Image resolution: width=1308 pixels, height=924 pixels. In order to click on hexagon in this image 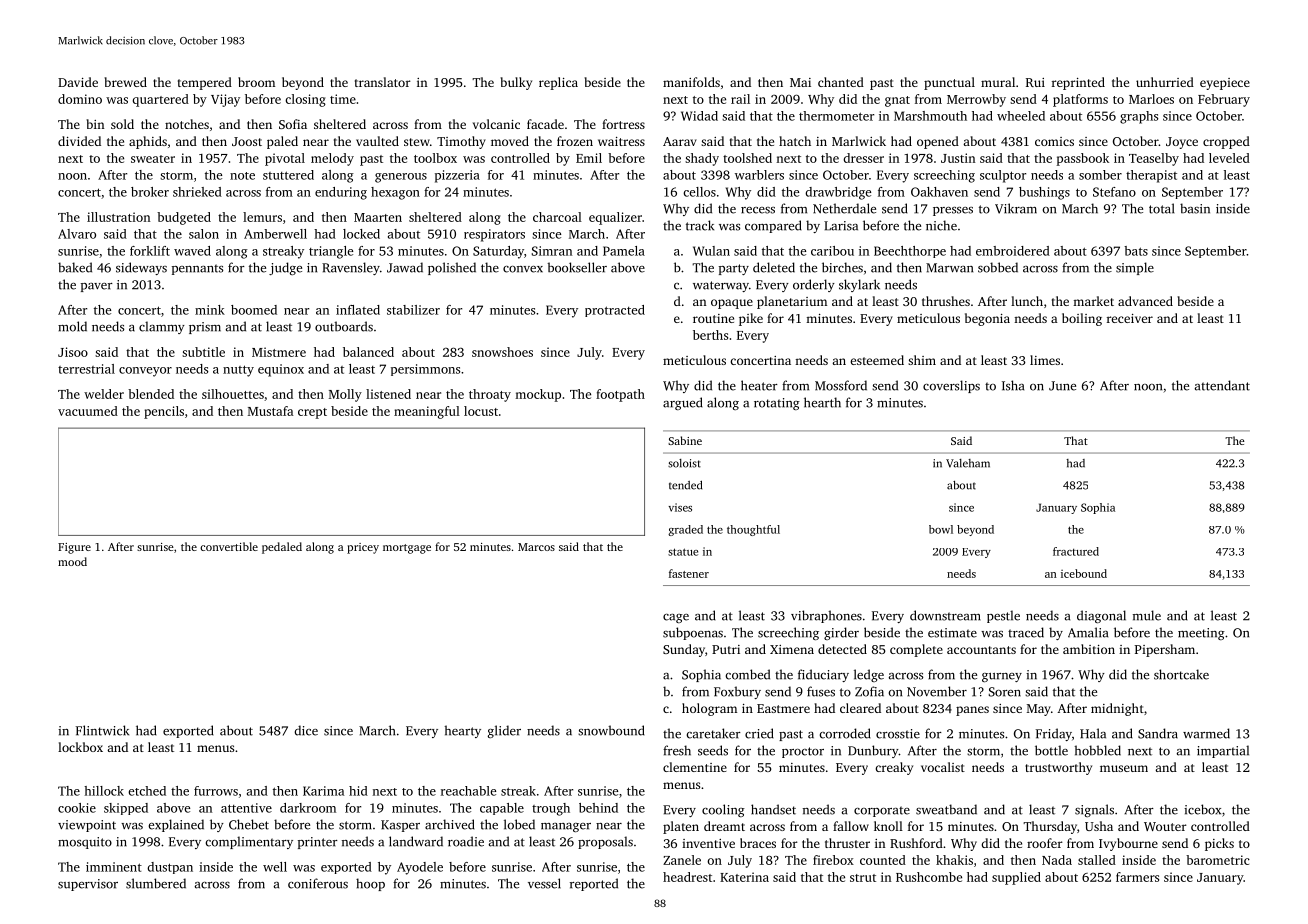, I will do `click(395, 193)`.
